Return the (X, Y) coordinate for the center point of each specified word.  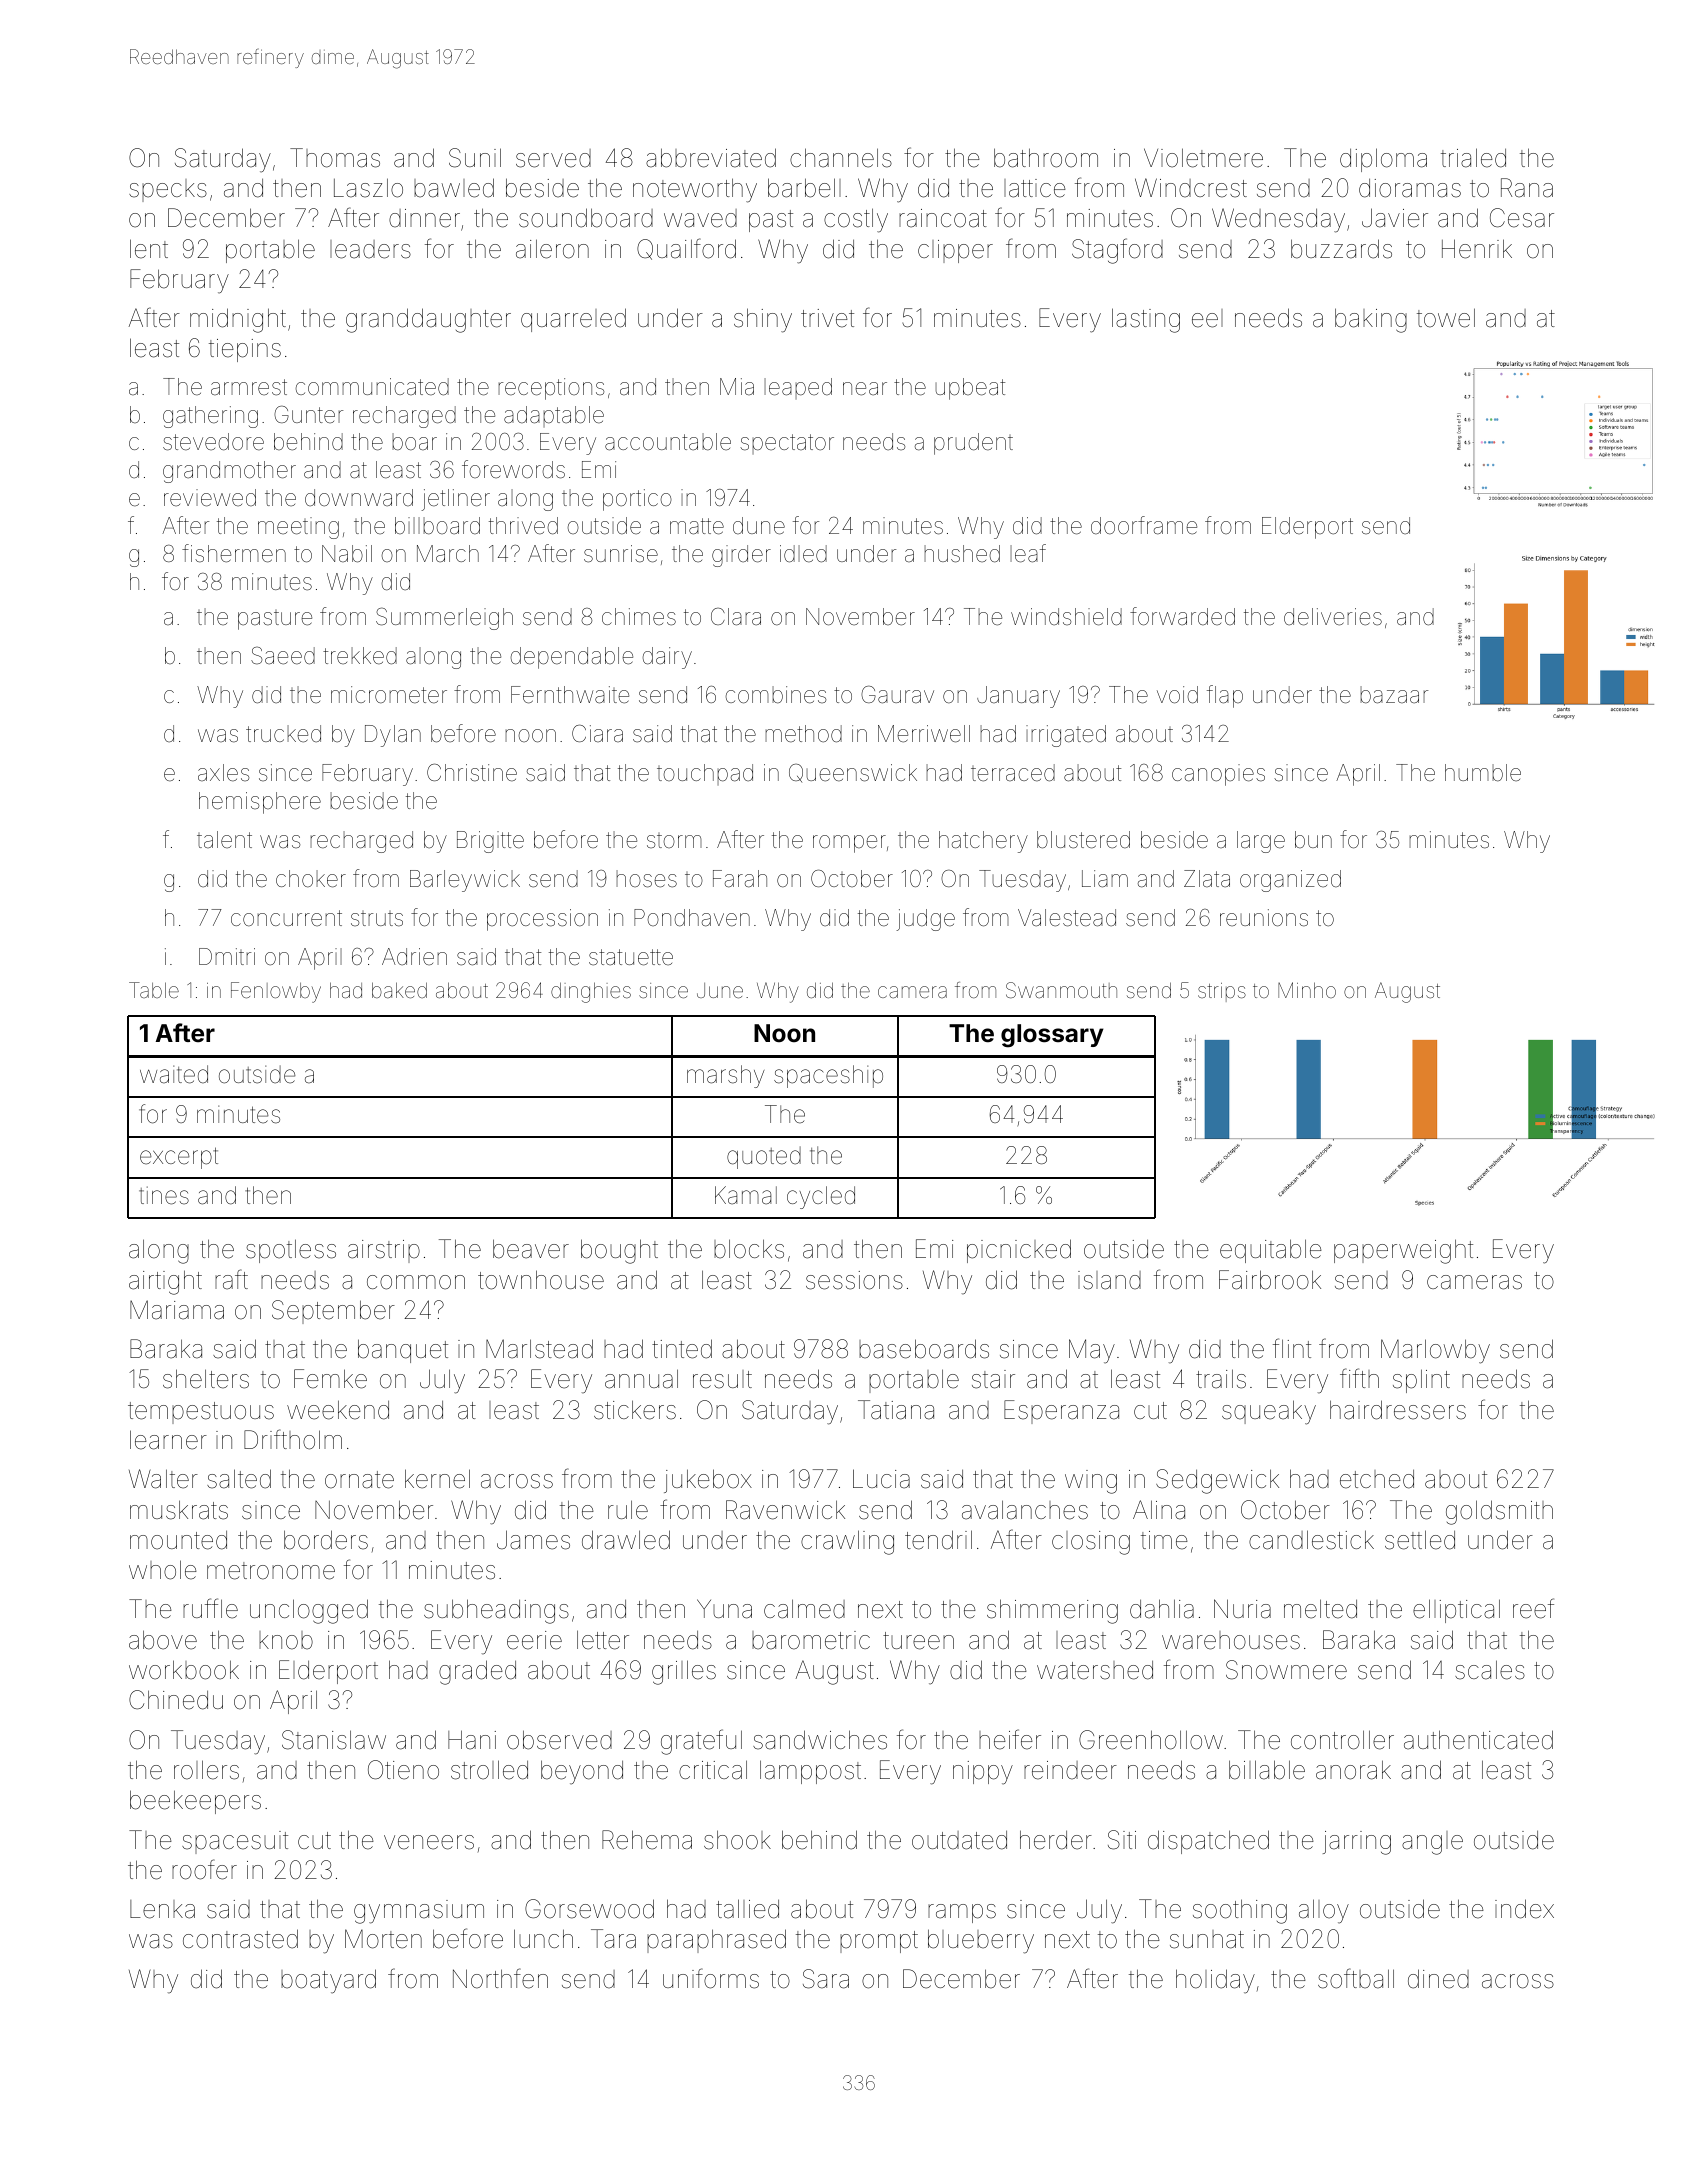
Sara (826, 1979)
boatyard (328, 1981)
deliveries (1333, 617)
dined (1438, 1979)
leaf (1028, 553)
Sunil (475, 158)
